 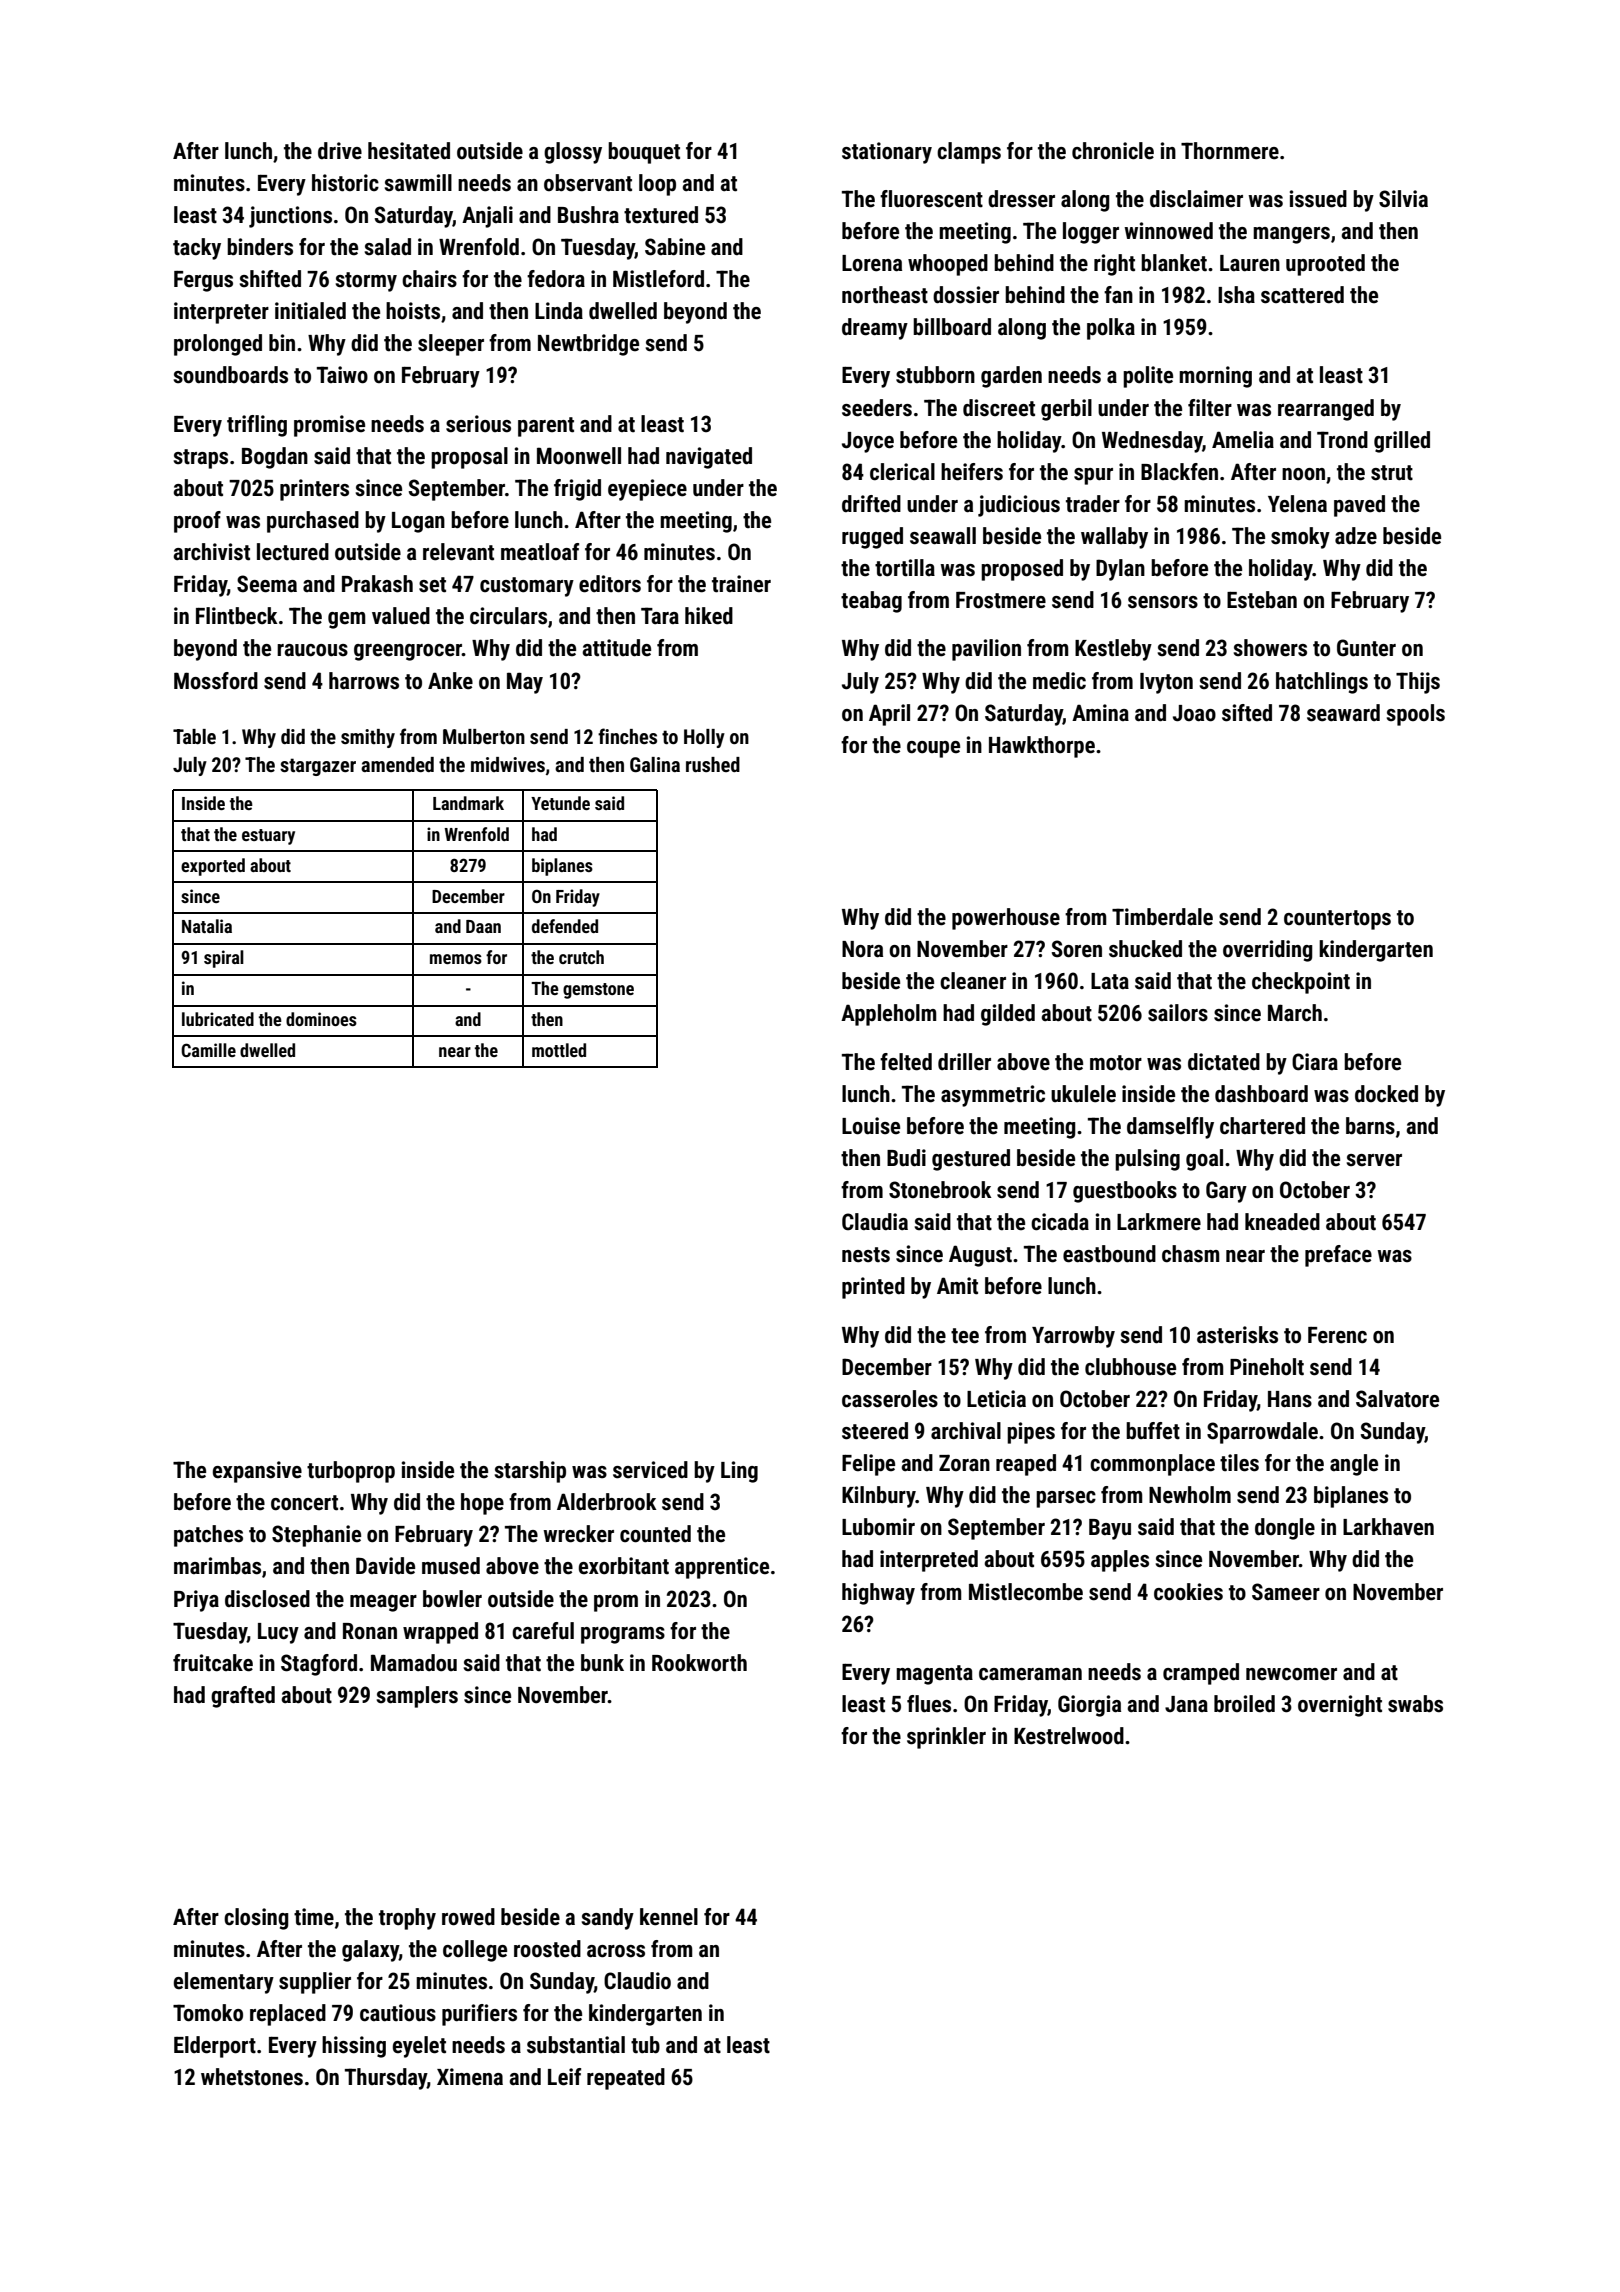 What do you see at coordinates (208, 1050) in the screenshot?
I see `Camille` at bounding box center [208, 1050].
